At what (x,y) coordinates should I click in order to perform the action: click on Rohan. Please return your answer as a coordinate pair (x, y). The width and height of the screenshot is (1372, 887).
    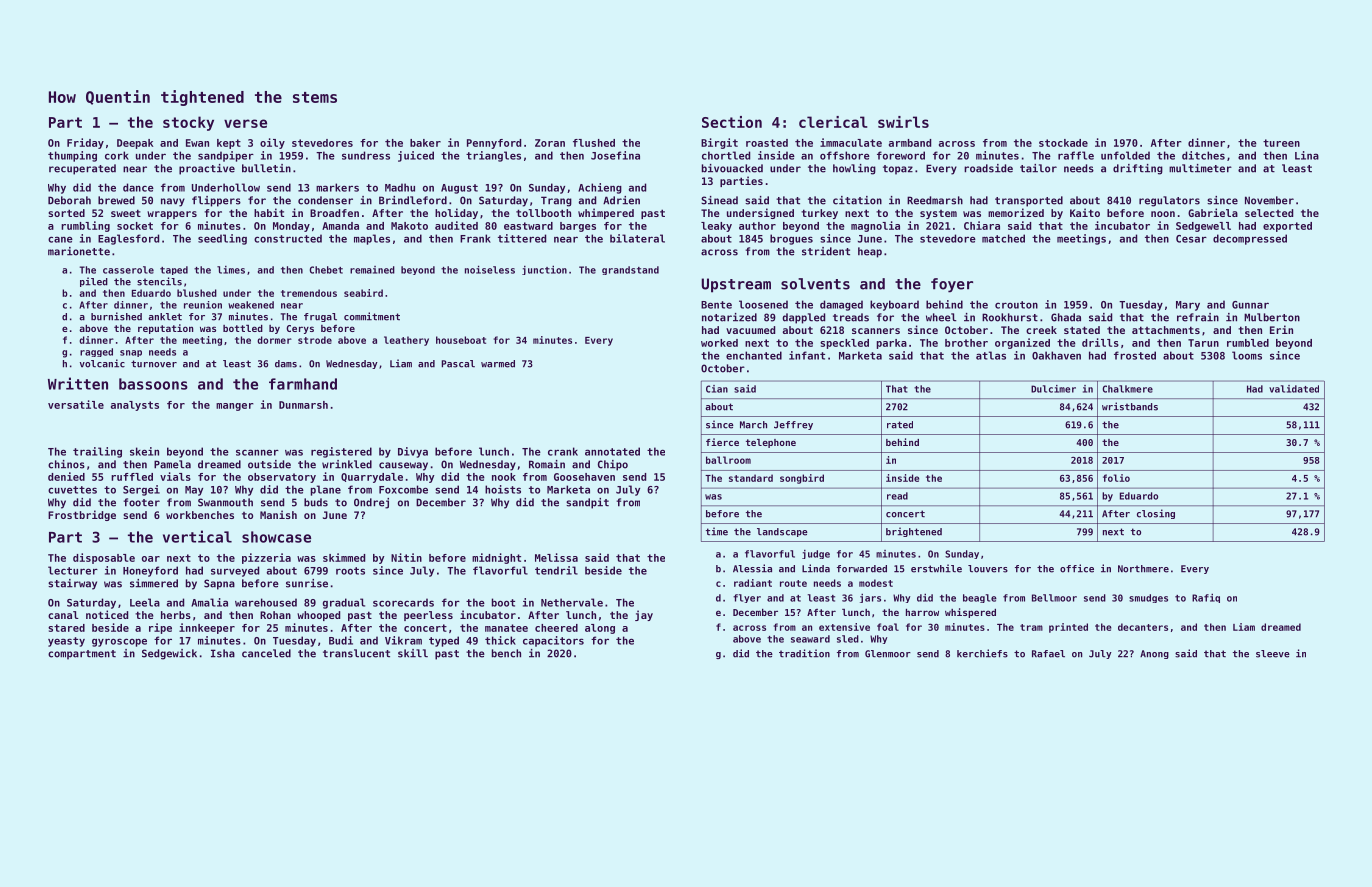
    Looking at the image, I should click on (275, 615).
